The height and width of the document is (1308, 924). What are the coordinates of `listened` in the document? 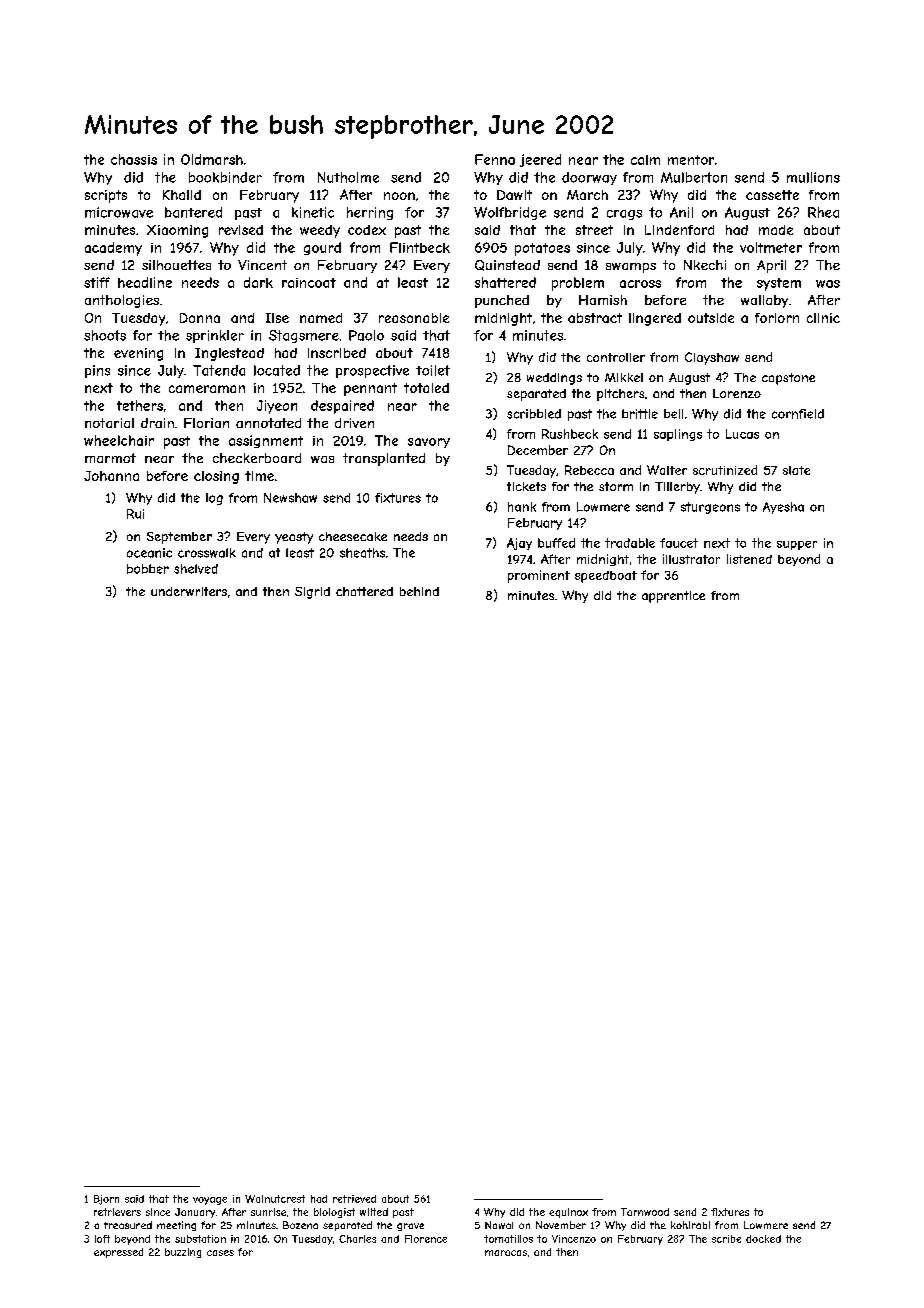 It's located at (749, 559).
